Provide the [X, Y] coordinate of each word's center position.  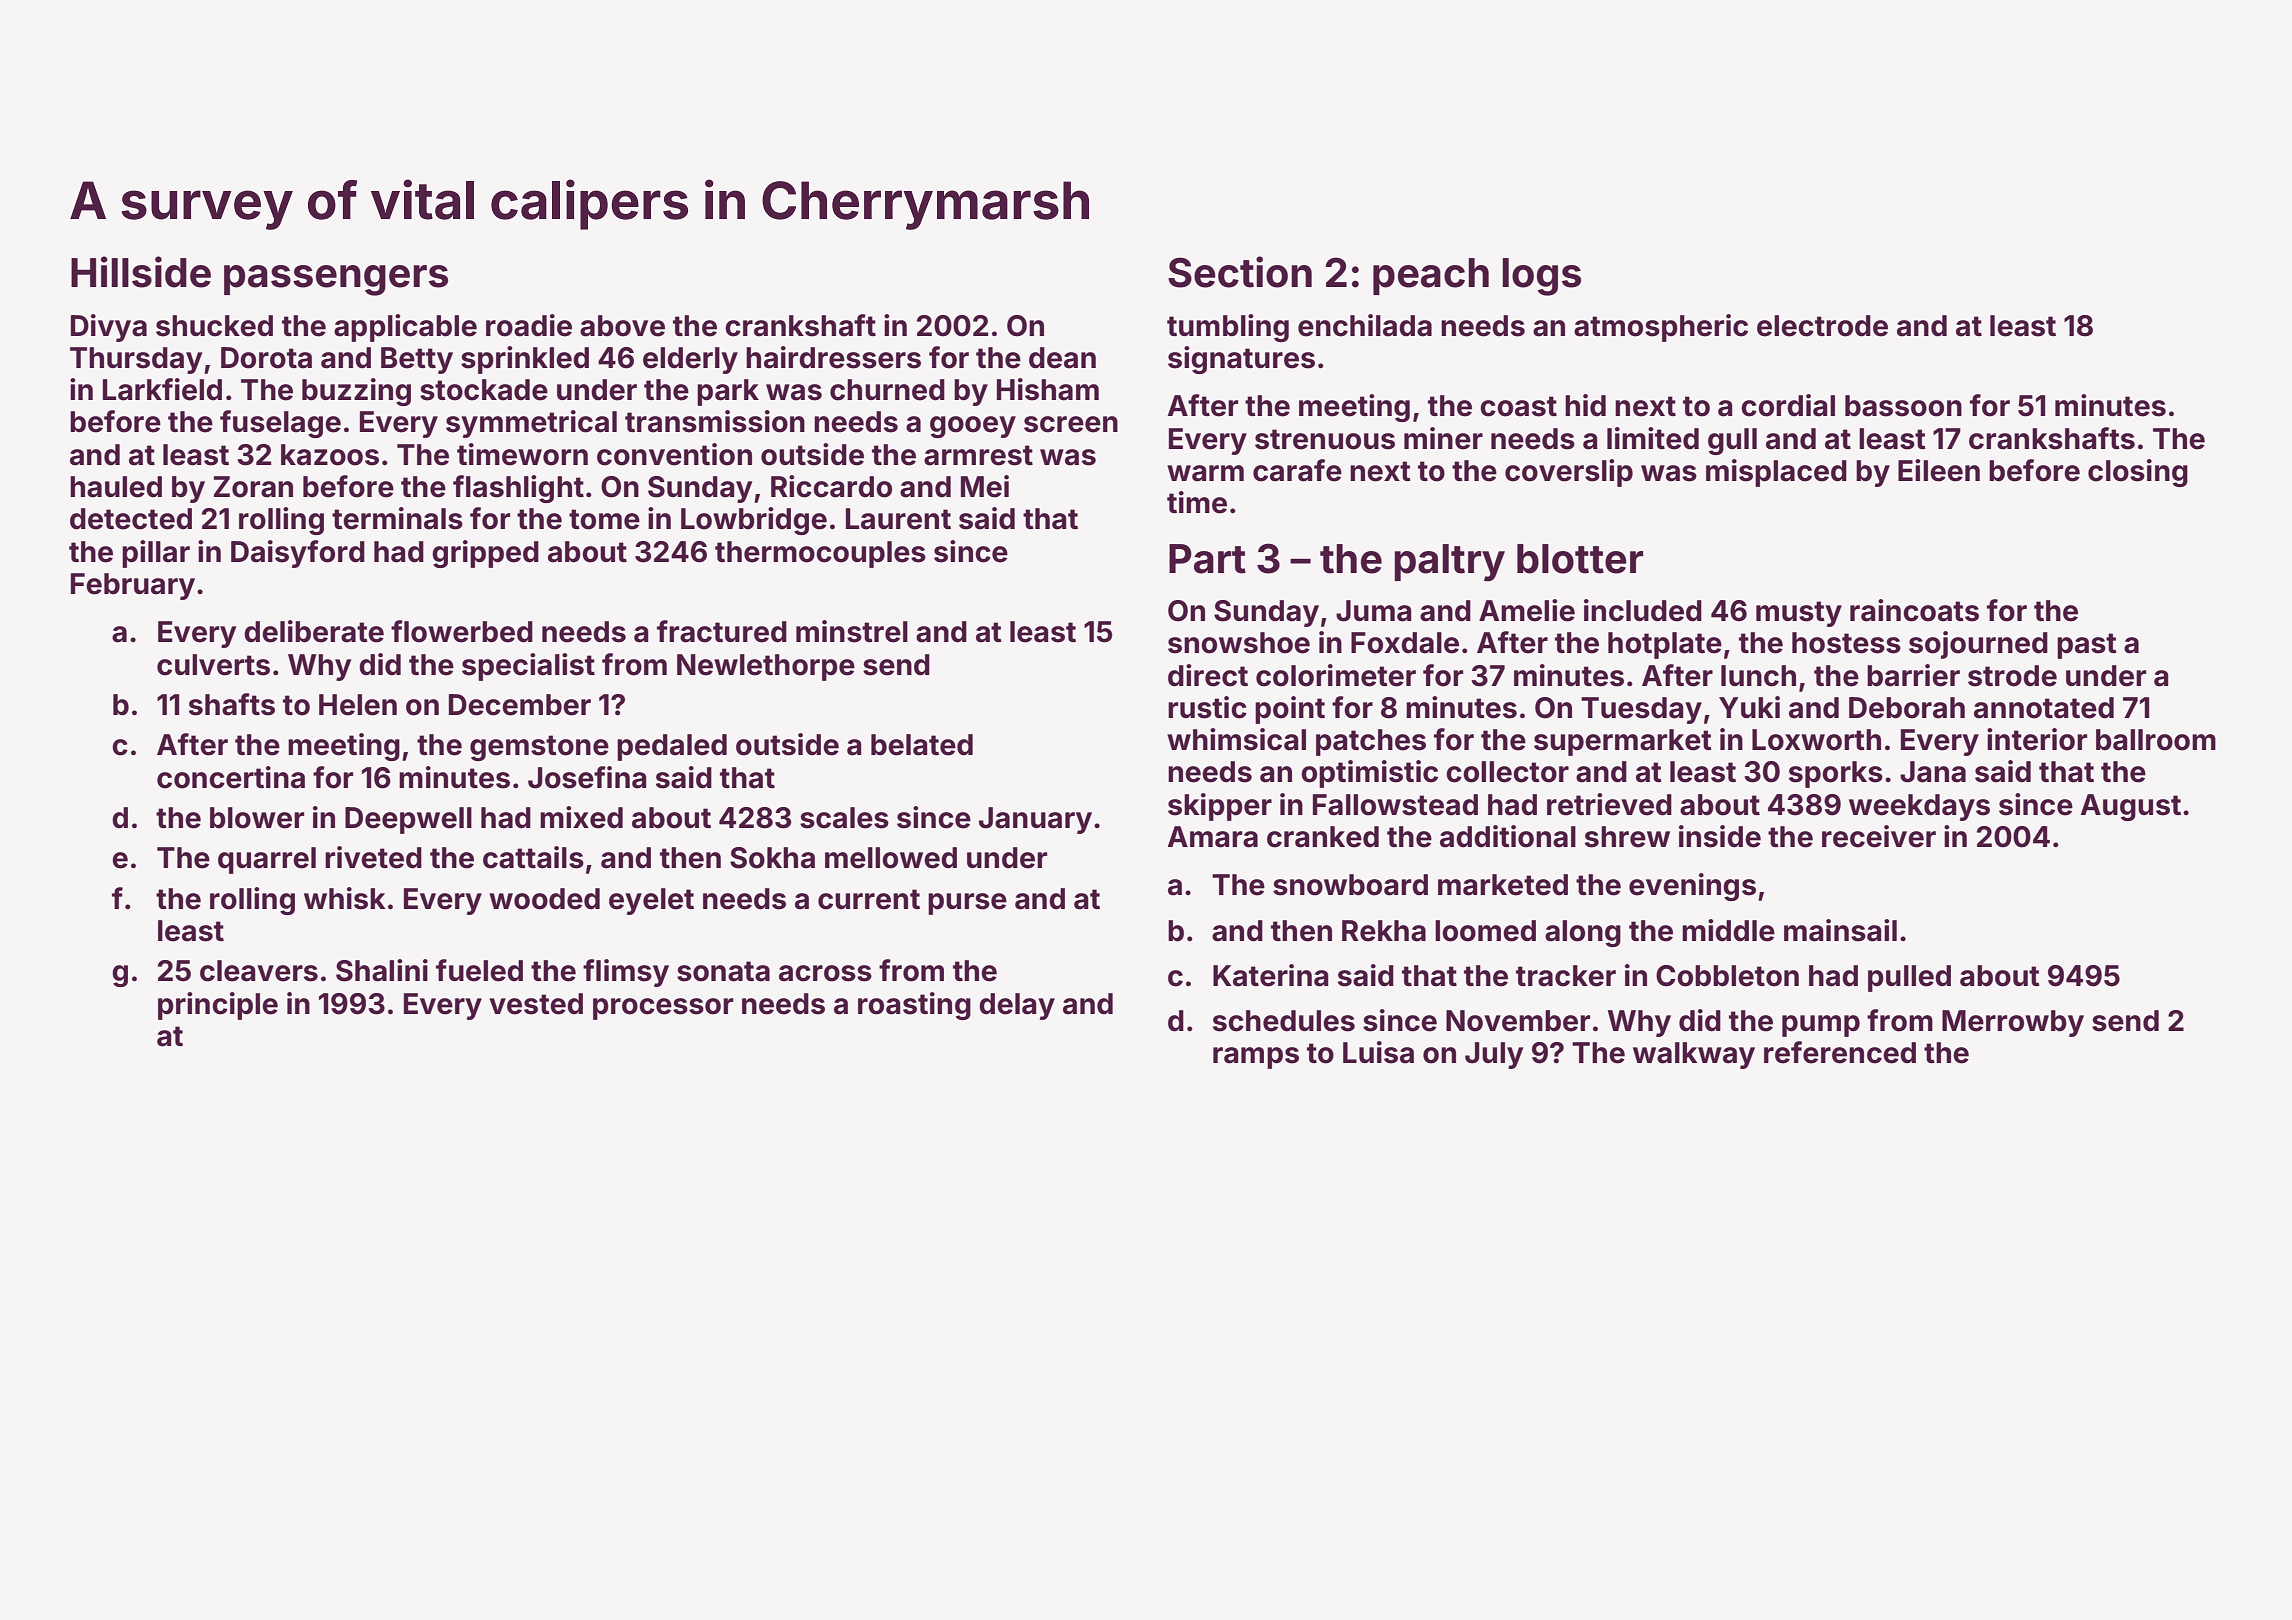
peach [1431, 276]
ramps [1256, 1058]
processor [663, 1009]
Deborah [1907, 708]
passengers [336, 280]
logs [1541, 277]
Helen [358, 705]
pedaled [672, 747]
